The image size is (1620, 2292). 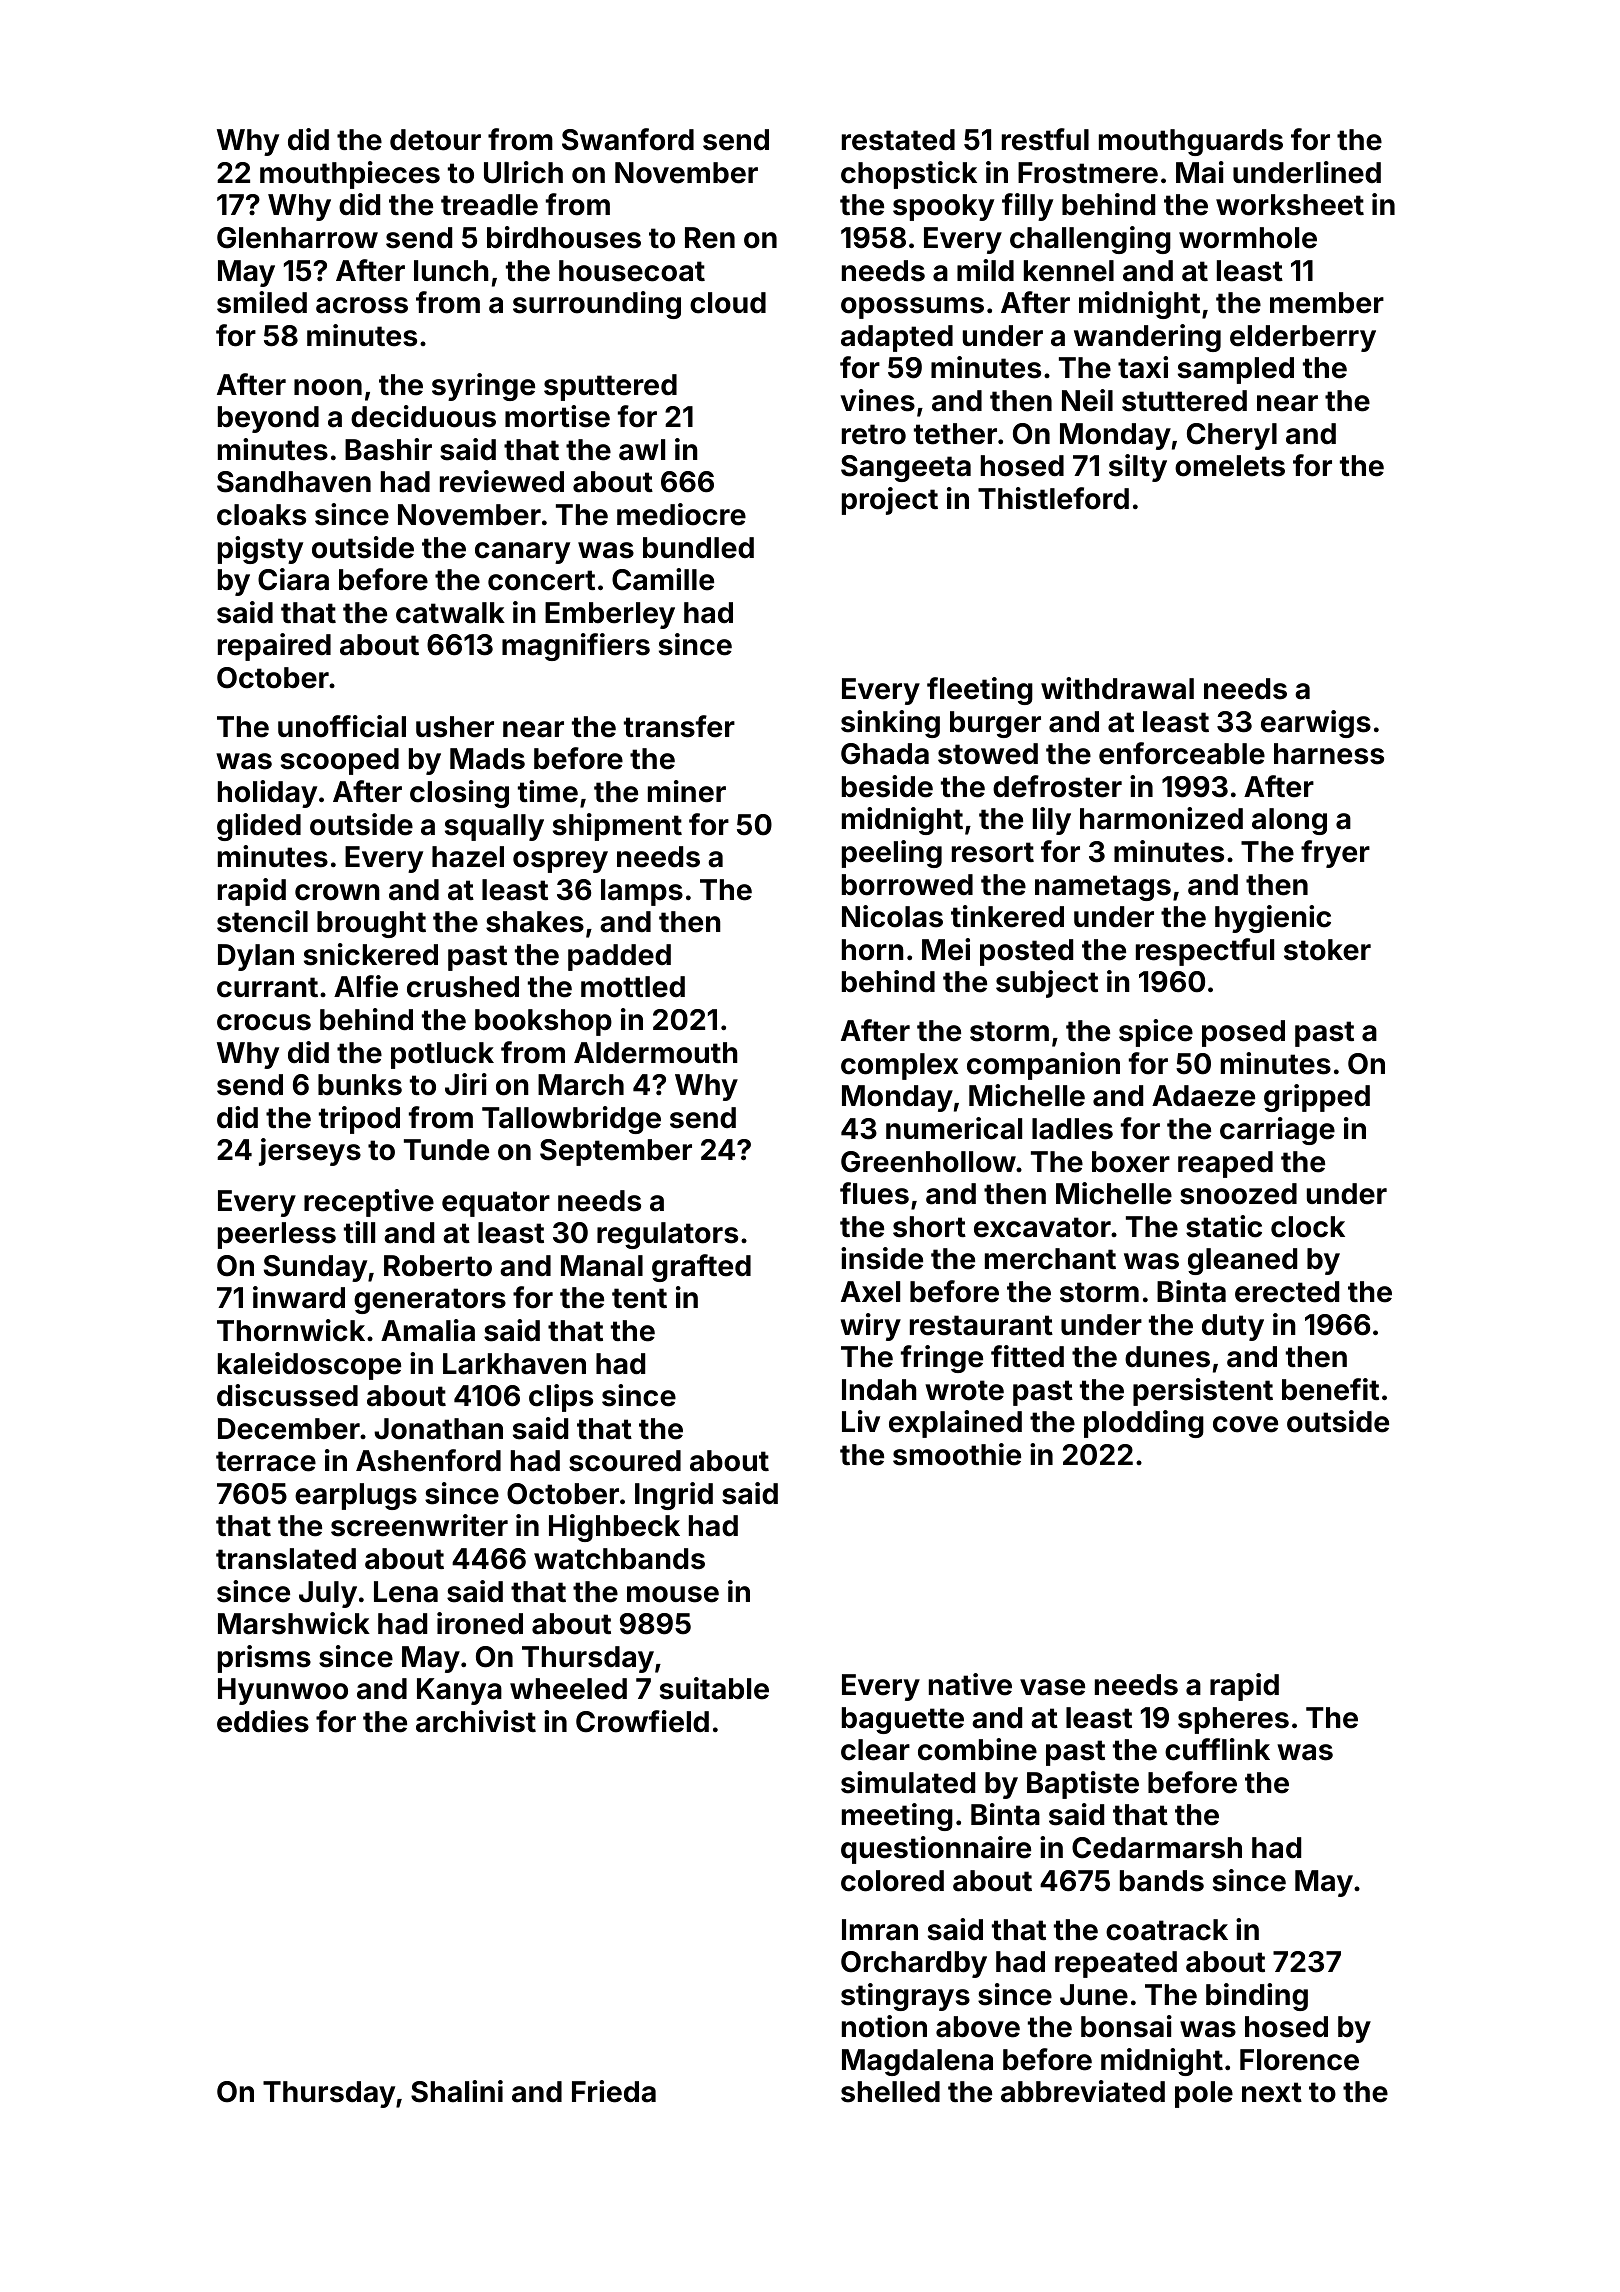 What do you see at coordinates (1233, 1720) in the document?
I see `spheres` at bounding box center [1233, 1720].
